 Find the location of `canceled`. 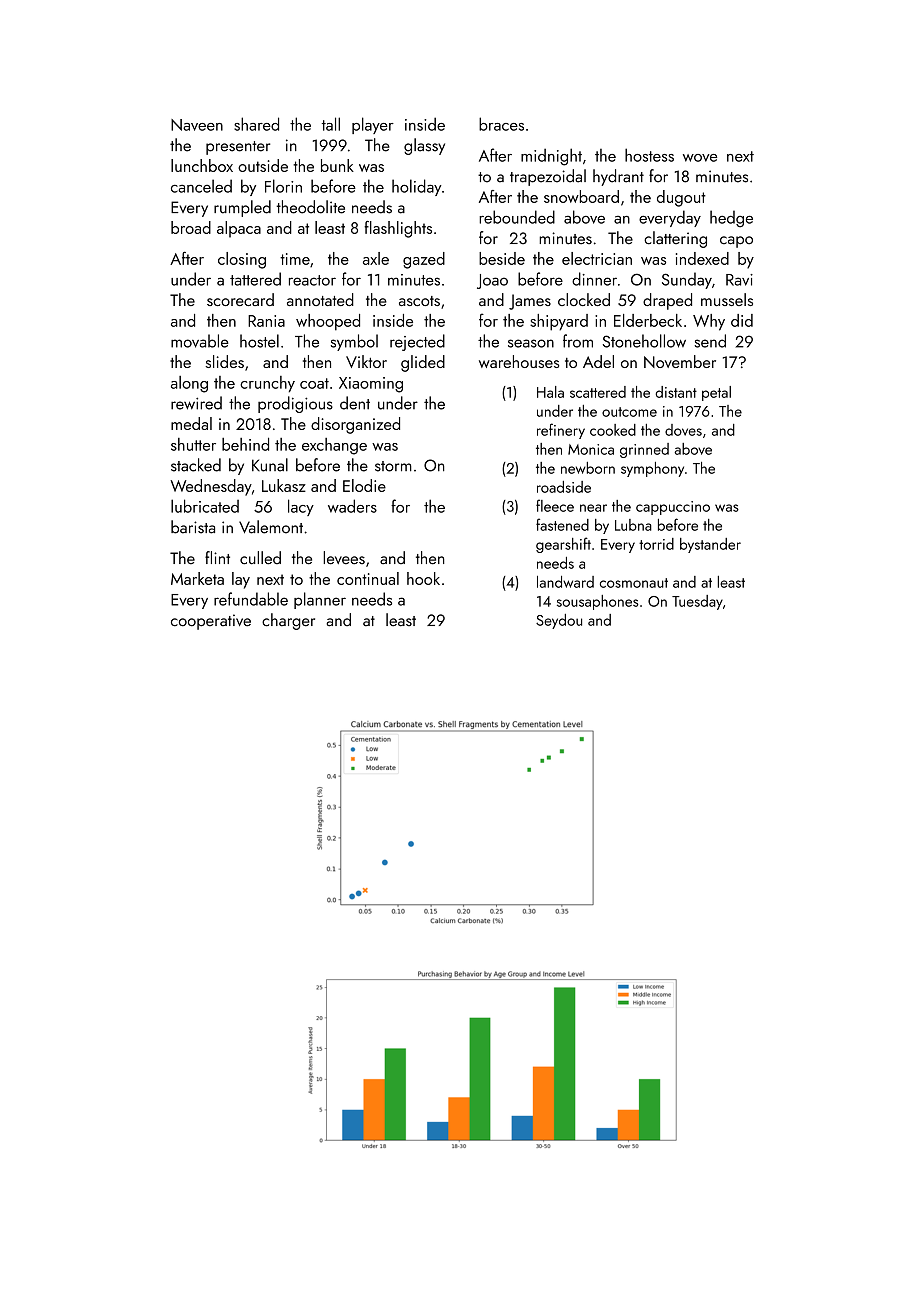

canceled is located at coordinates (201, 186).
